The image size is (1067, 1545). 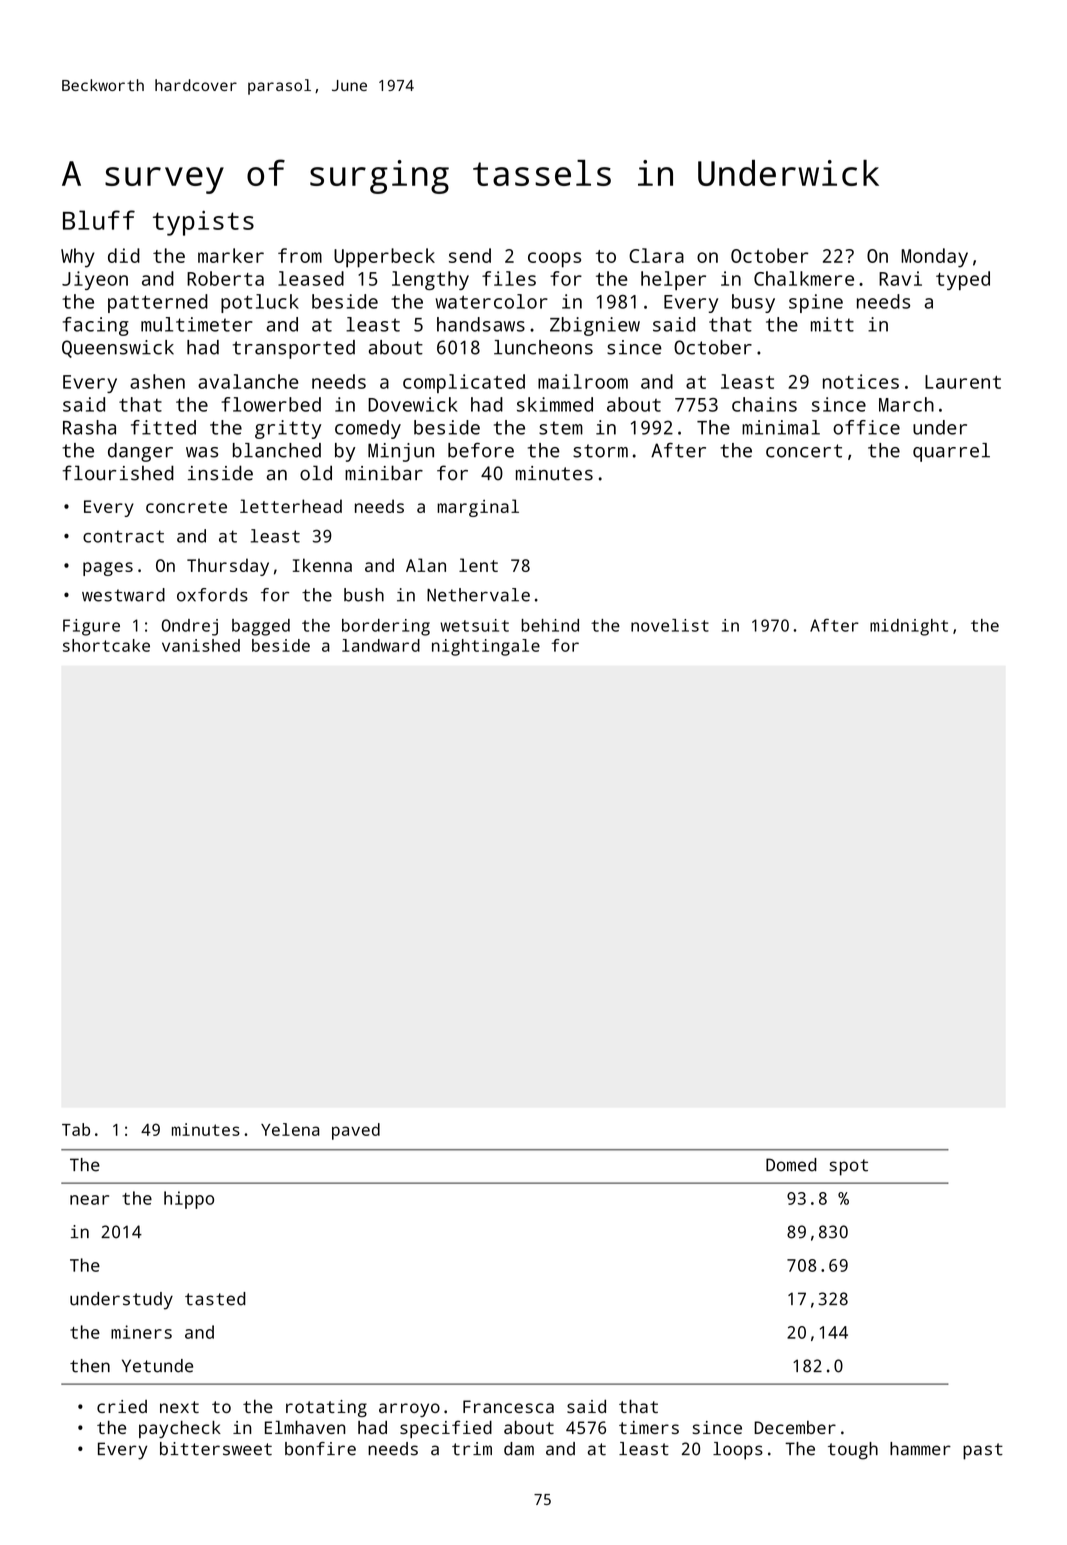 I want to click on midnight, so click(x=909, y=627).
